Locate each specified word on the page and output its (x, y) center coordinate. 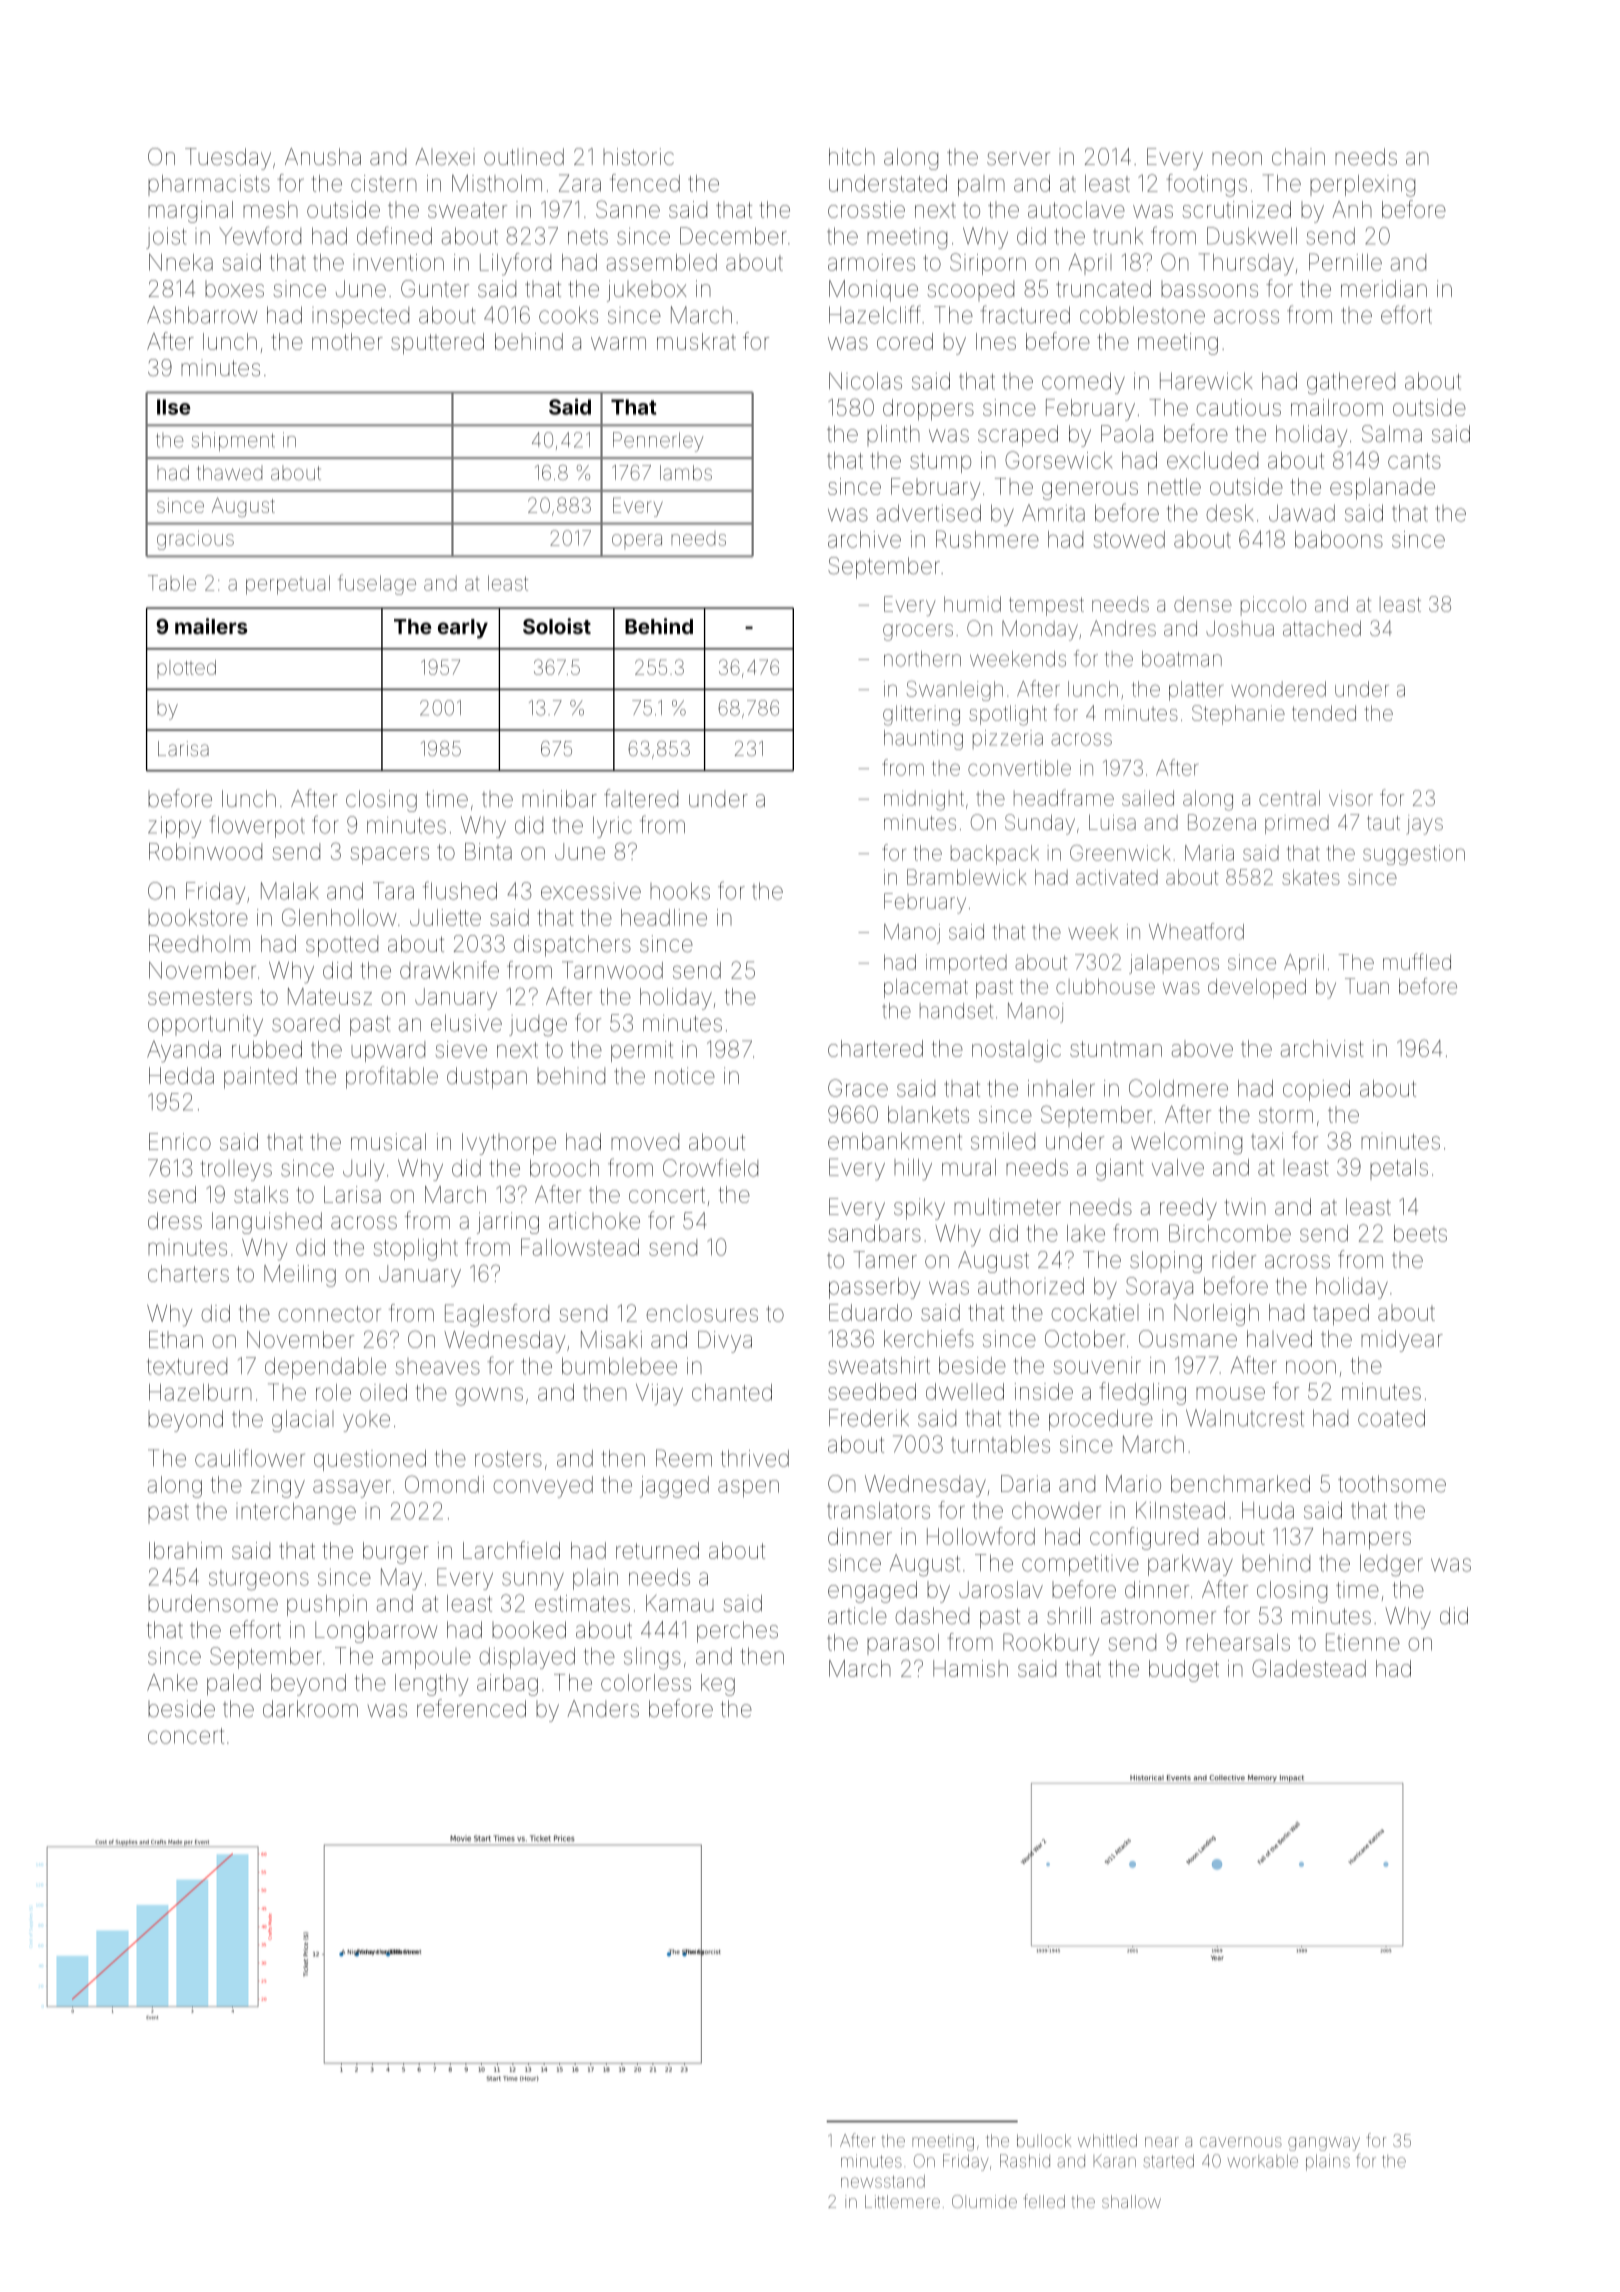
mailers (211, 626)
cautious (1238, 407)
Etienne (1363, 1642)
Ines (996, 341)
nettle (1174, 486)
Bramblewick (967, 877)
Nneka (181, 262)
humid (972, 604)
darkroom (310, 1708)
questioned (370, 1460)
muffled (1417, 961)
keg (718, 1685)
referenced (471, 1708)
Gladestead (1309, 1668)
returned (657, 1550)
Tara (393, 891)
